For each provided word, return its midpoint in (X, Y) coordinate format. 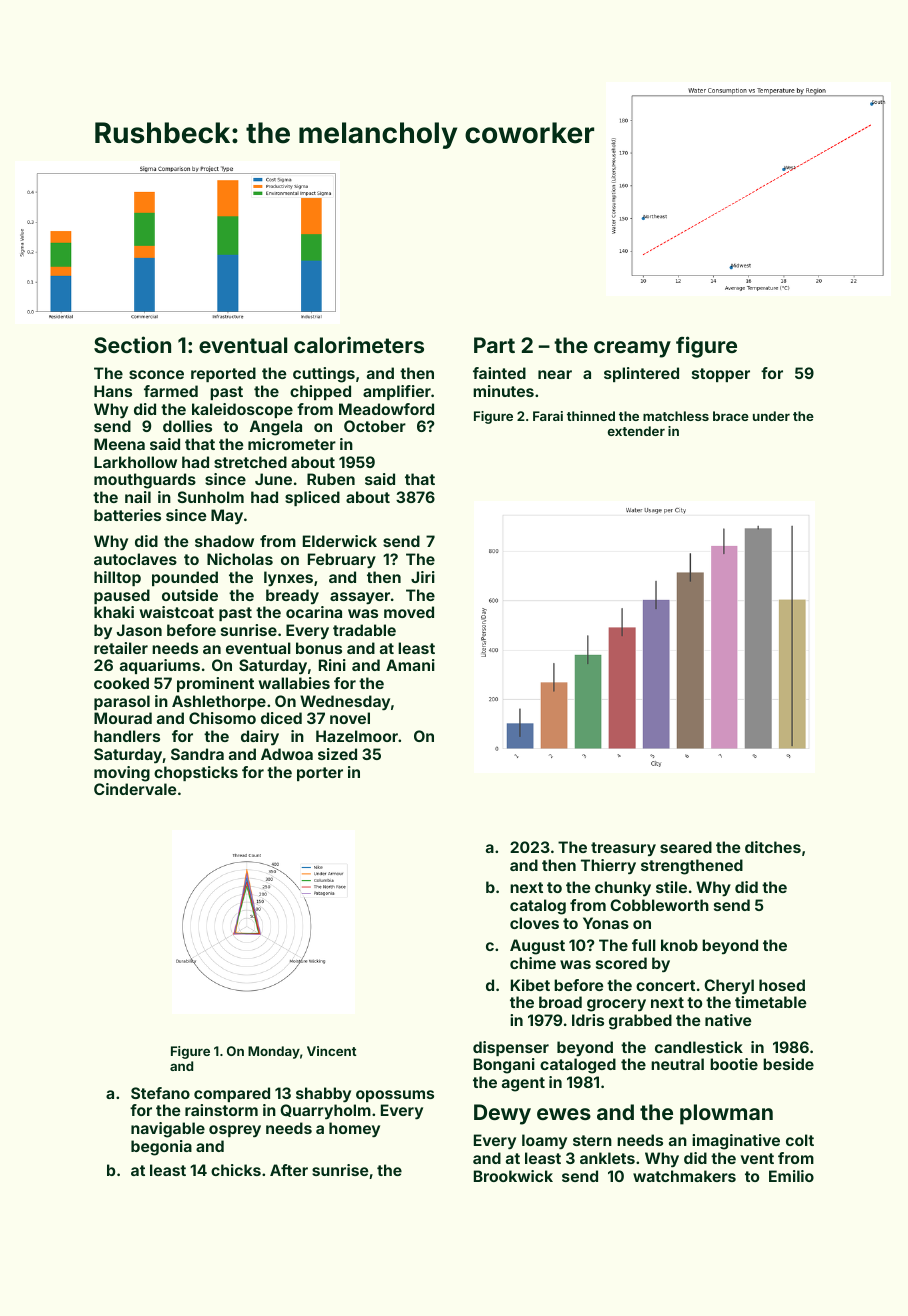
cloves (534, 923)
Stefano (160, 1093)
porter (320, 774)
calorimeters (359, 344)
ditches (773, 847)
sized (337, 754)
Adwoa (287, 754)
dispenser (511, 1048)
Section (132, 344)
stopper (721, 375)
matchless (676, 416)
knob (679, 945)
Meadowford (386, 409)
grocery (616, 1005)
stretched (250, 462)
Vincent (331, 1051)
